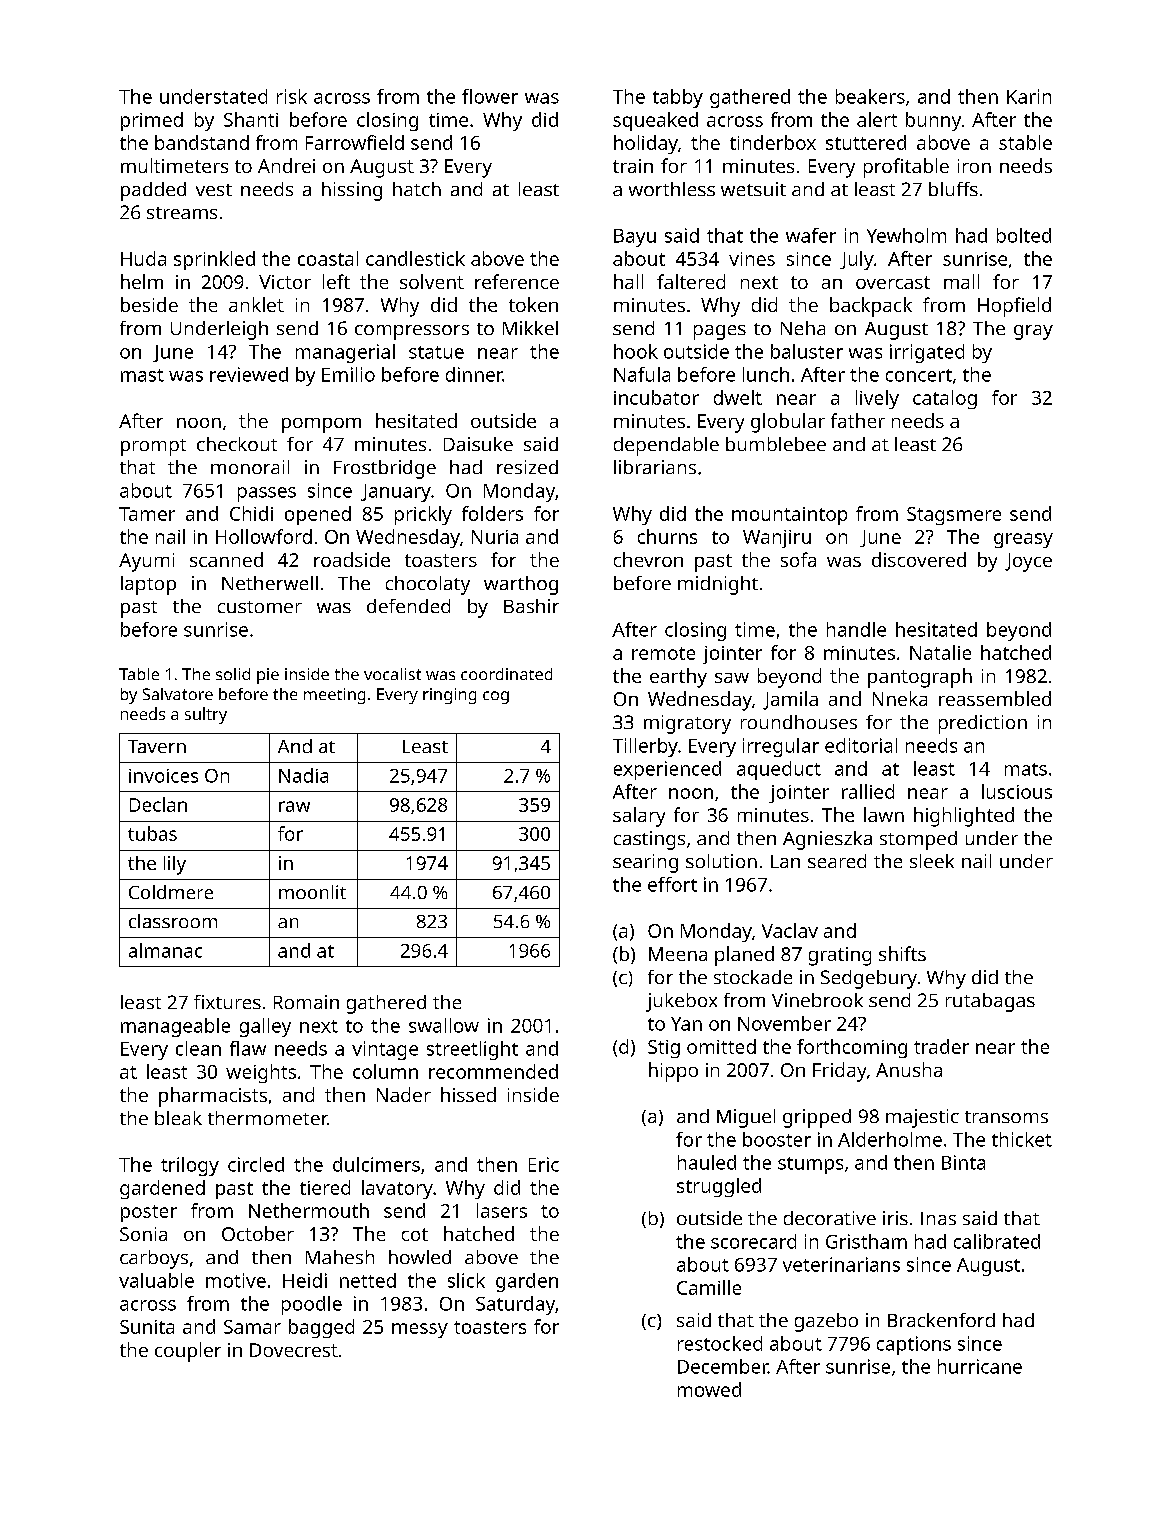 The image size is (1172, 1517). What do you see at coordinates (173, 921) in the screenshot?
I see `classroom` at bounding box center [173, 921].
